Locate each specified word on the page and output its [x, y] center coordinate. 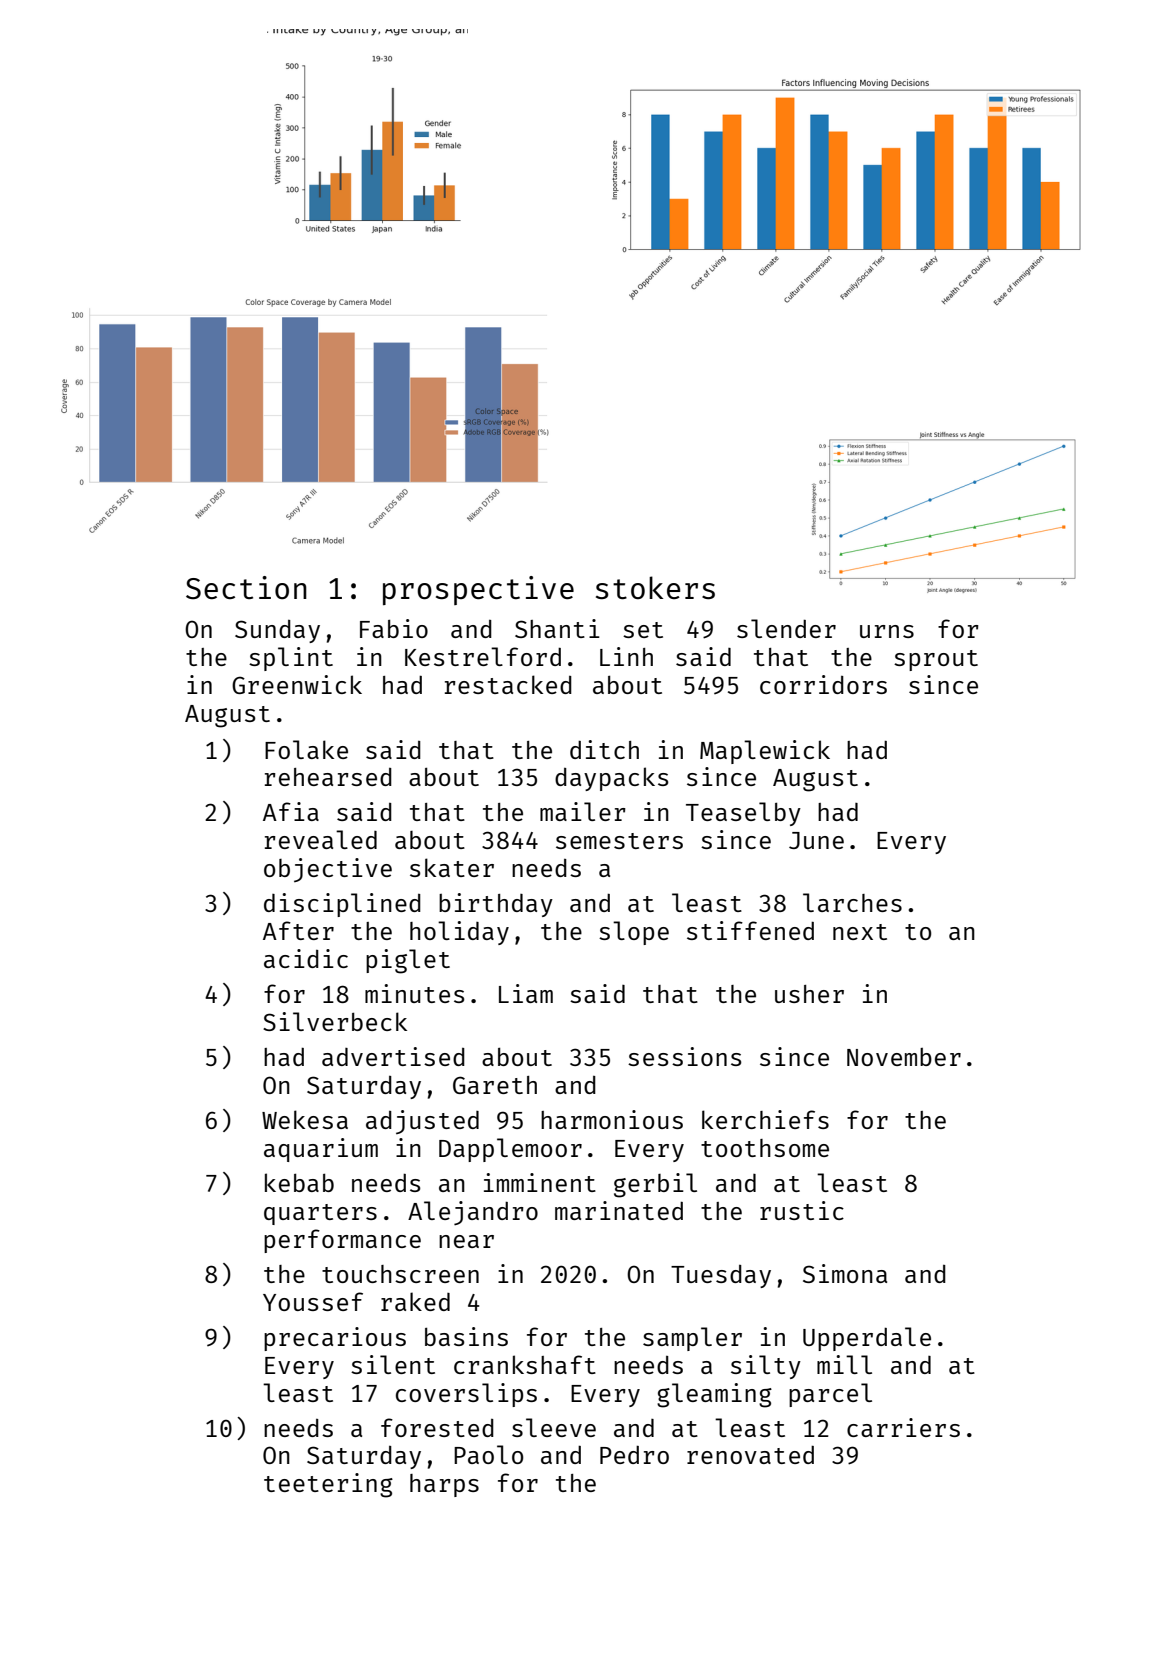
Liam [526, 993]
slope [634, 933]
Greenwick [297, 684]
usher [809, 994]
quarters [320, 1214]
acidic [306, 958]
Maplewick [765, 752]
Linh [626, 656]
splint [291, 659]
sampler [692, 1339]
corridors [823, 684]
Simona [845, 1273]
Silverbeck [335, 1021]
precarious [335, 1339]
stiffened [750, 930]
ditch [604, 749]
